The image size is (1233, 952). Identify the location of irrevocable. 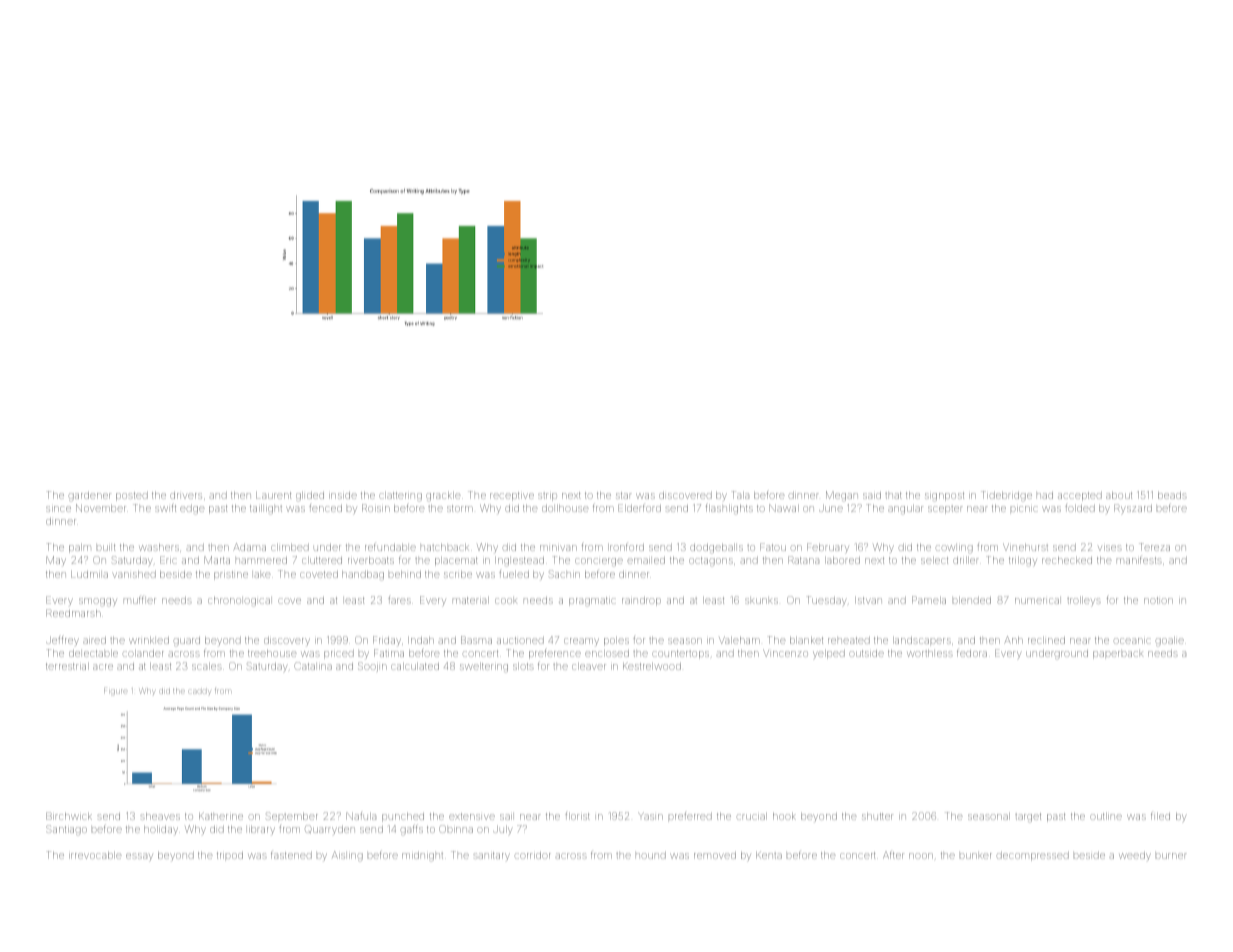
(95, 855).
